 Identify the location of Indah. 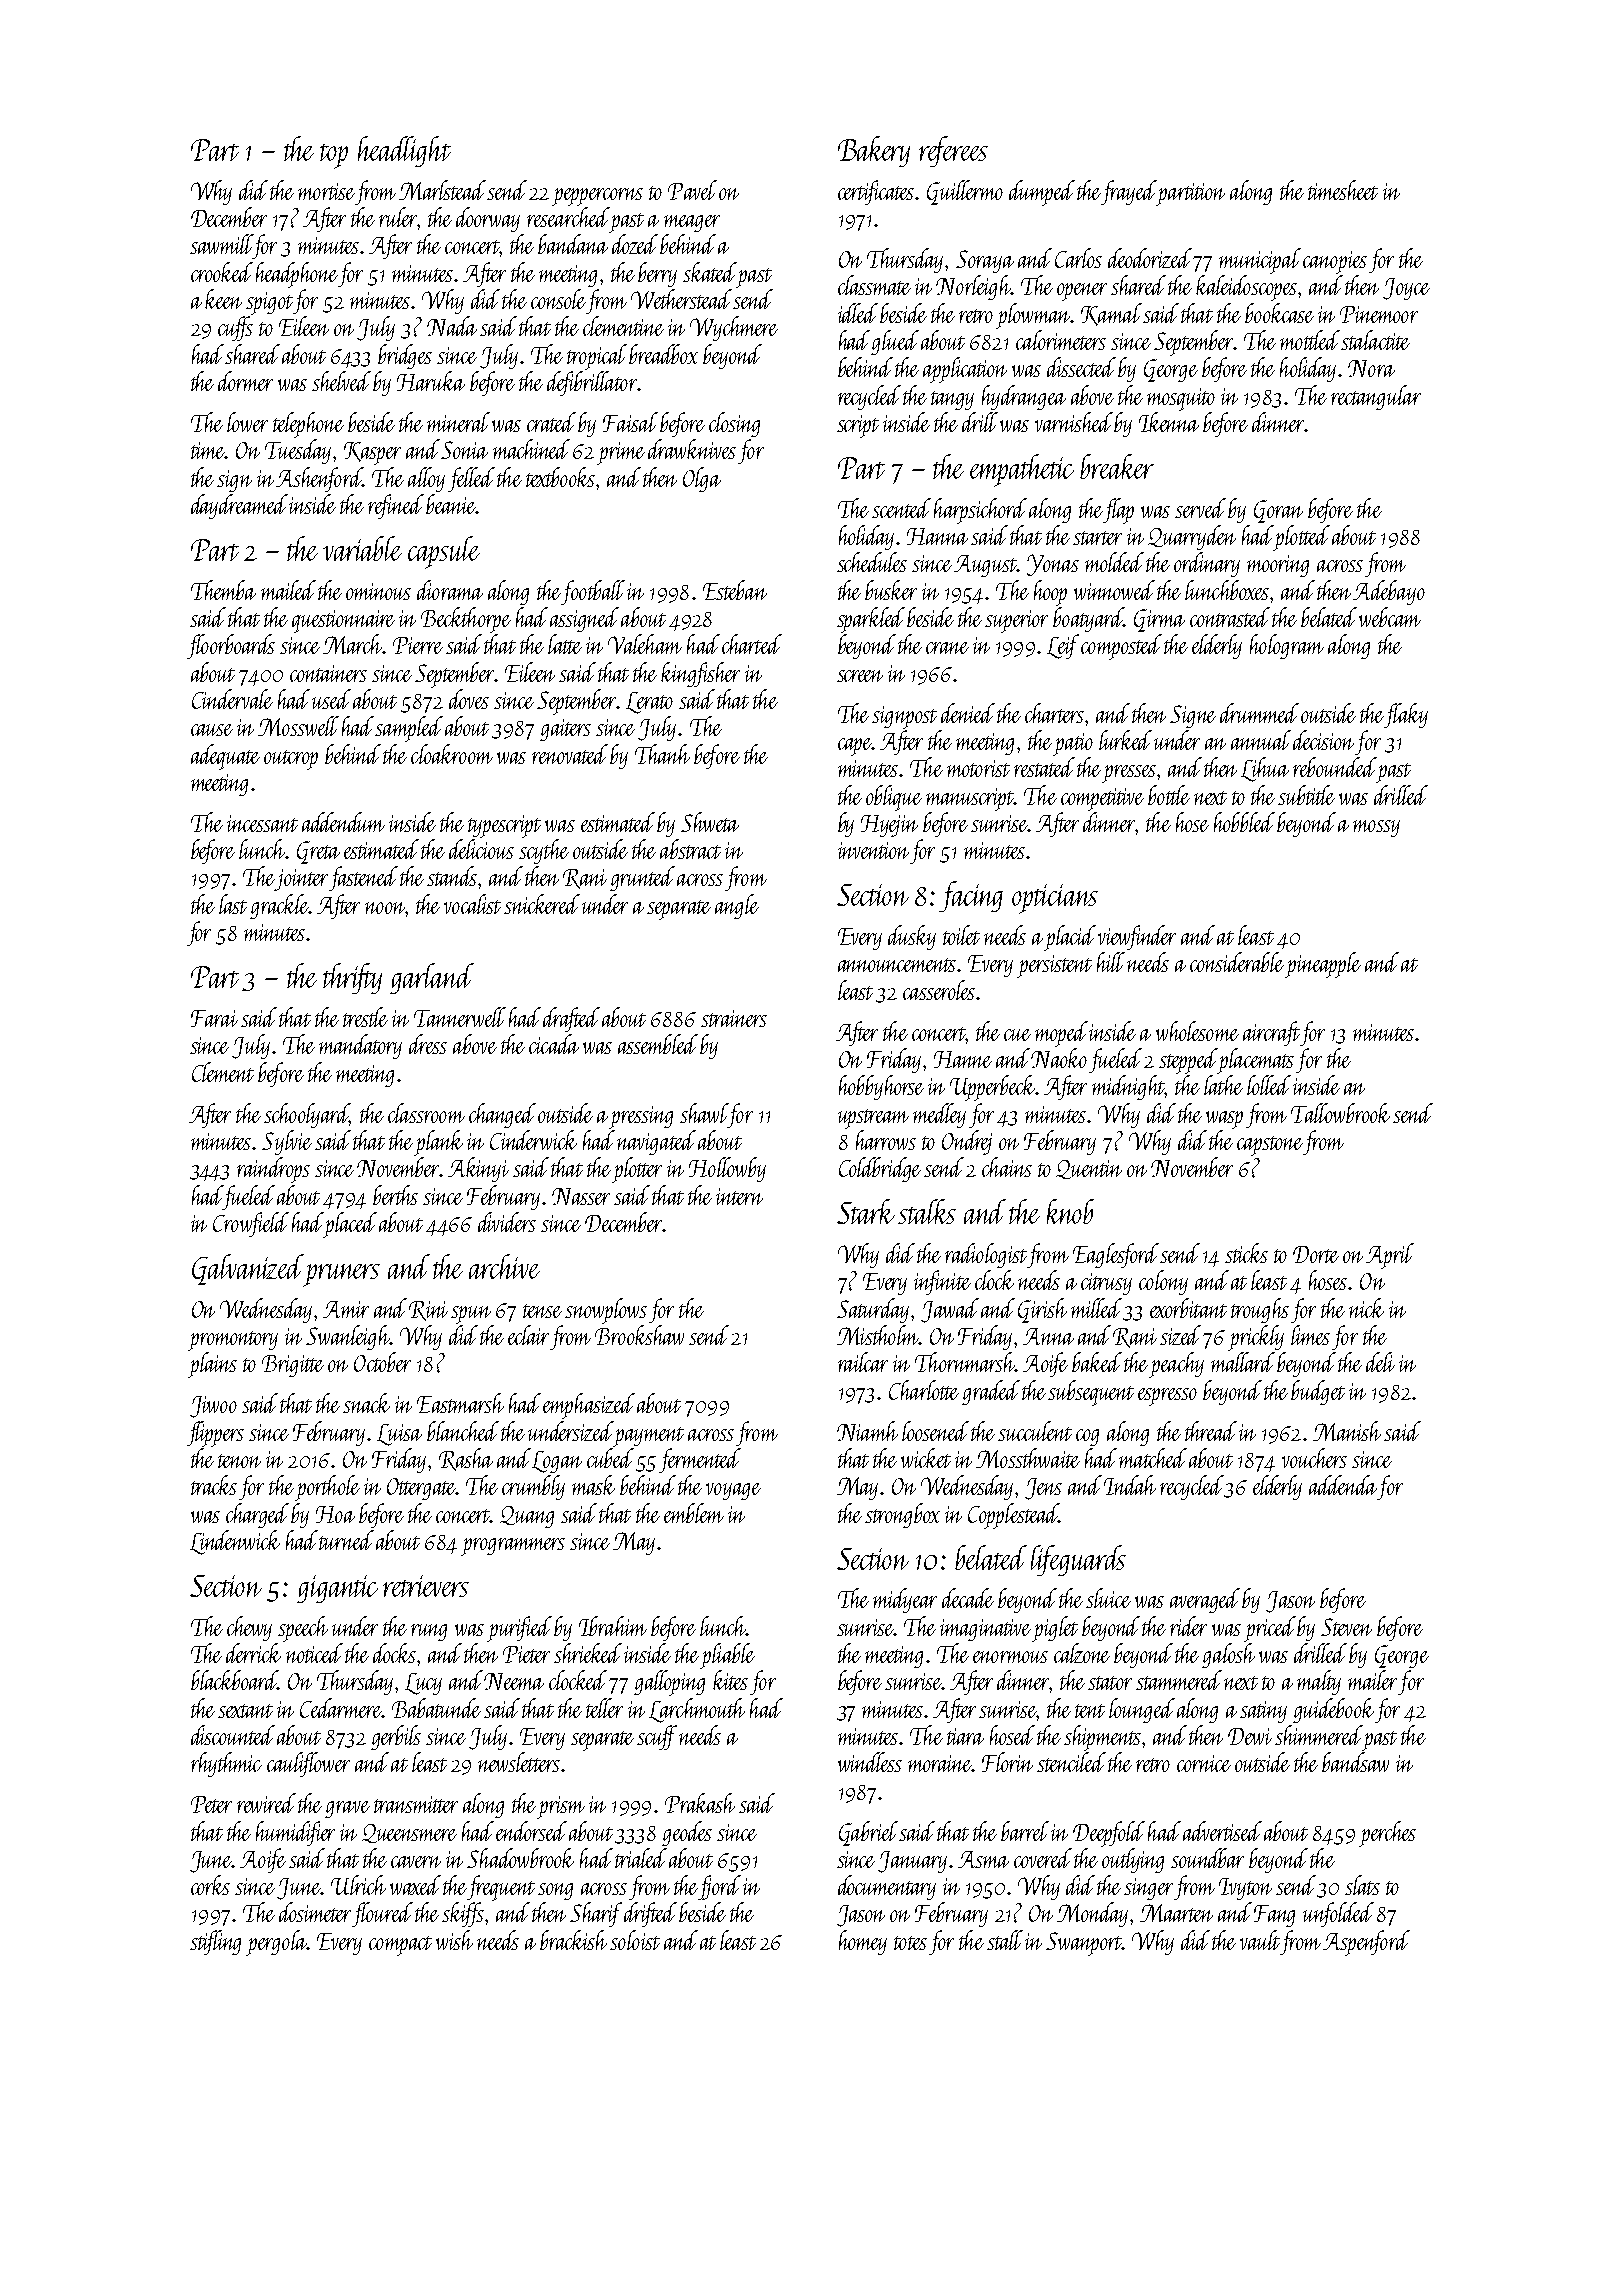
(1130, 1485).
